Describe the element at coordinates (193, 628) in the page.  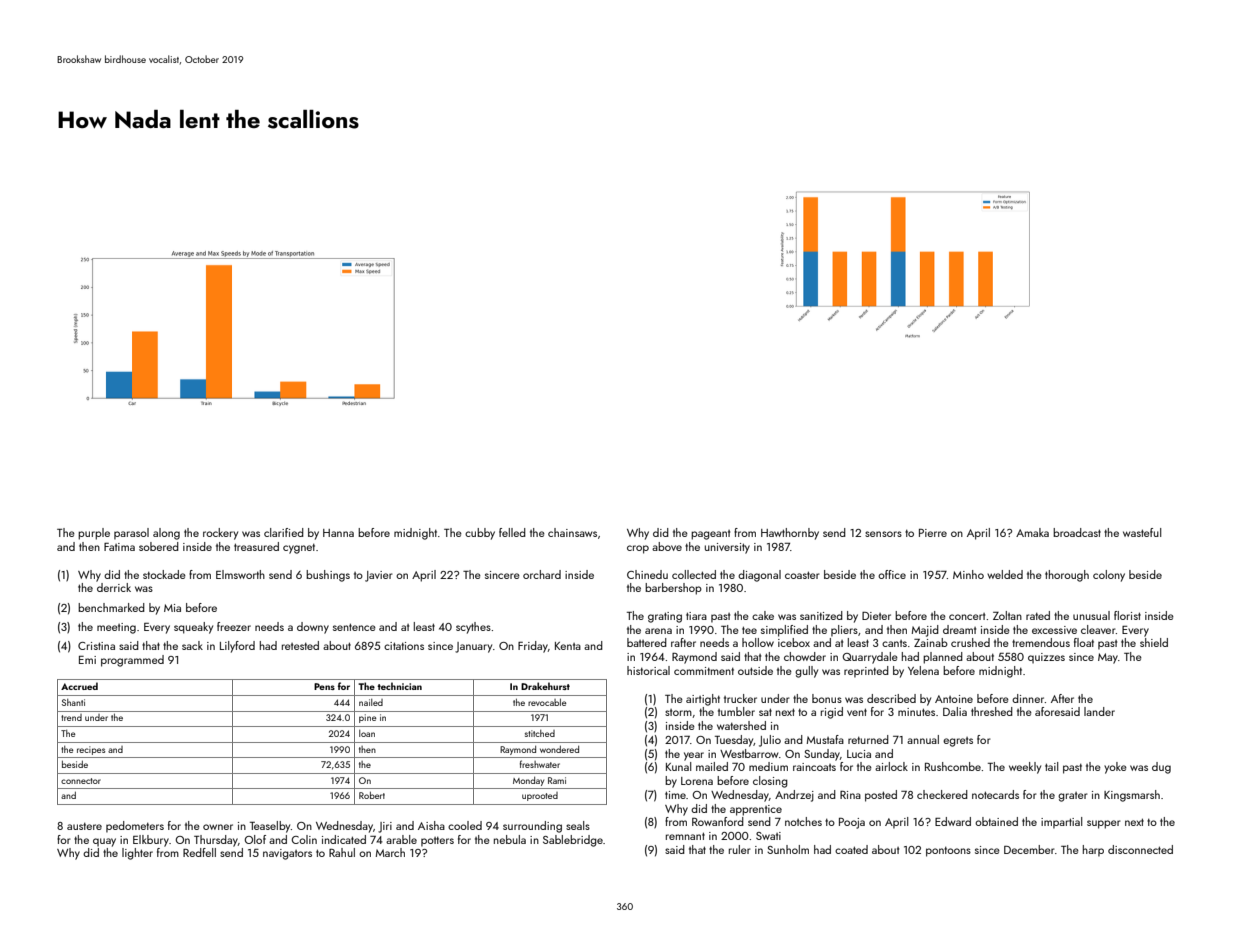
I see `squeaky` at that location.
